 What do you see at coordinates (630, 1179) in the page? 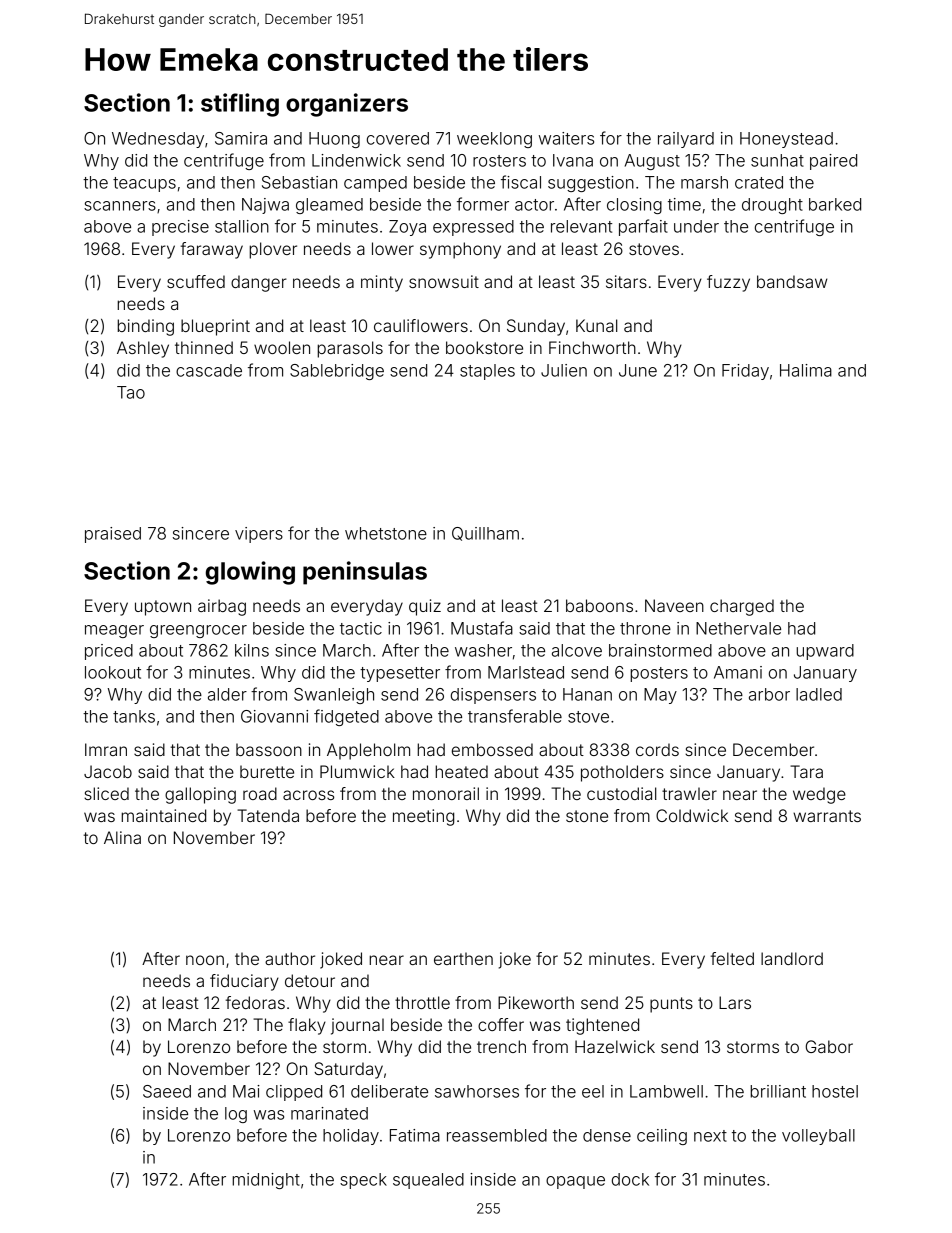
I see `dock` at bounding box center [630, 1179].
